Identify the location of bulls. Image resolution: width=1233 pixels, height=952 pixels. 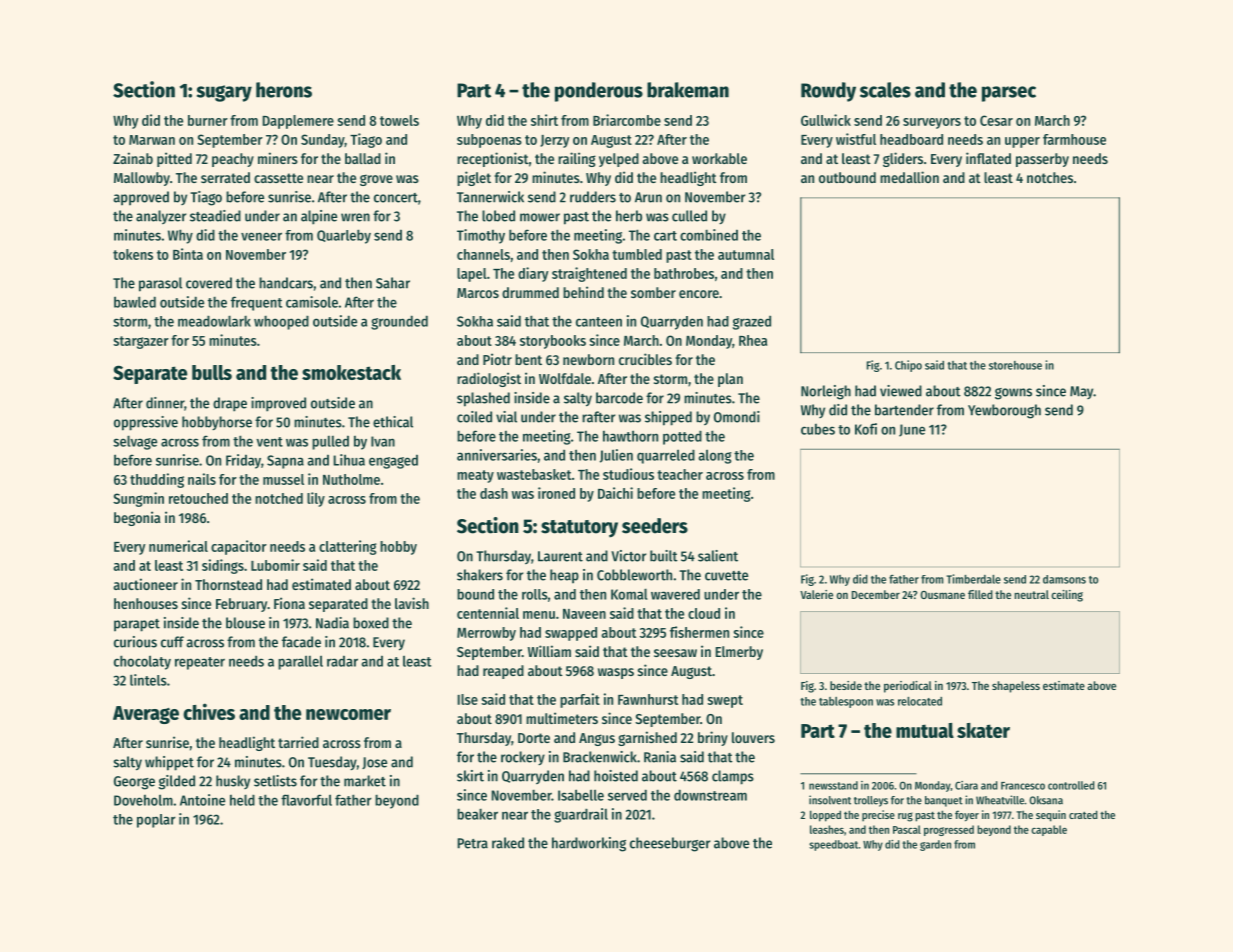
(212, 372).
